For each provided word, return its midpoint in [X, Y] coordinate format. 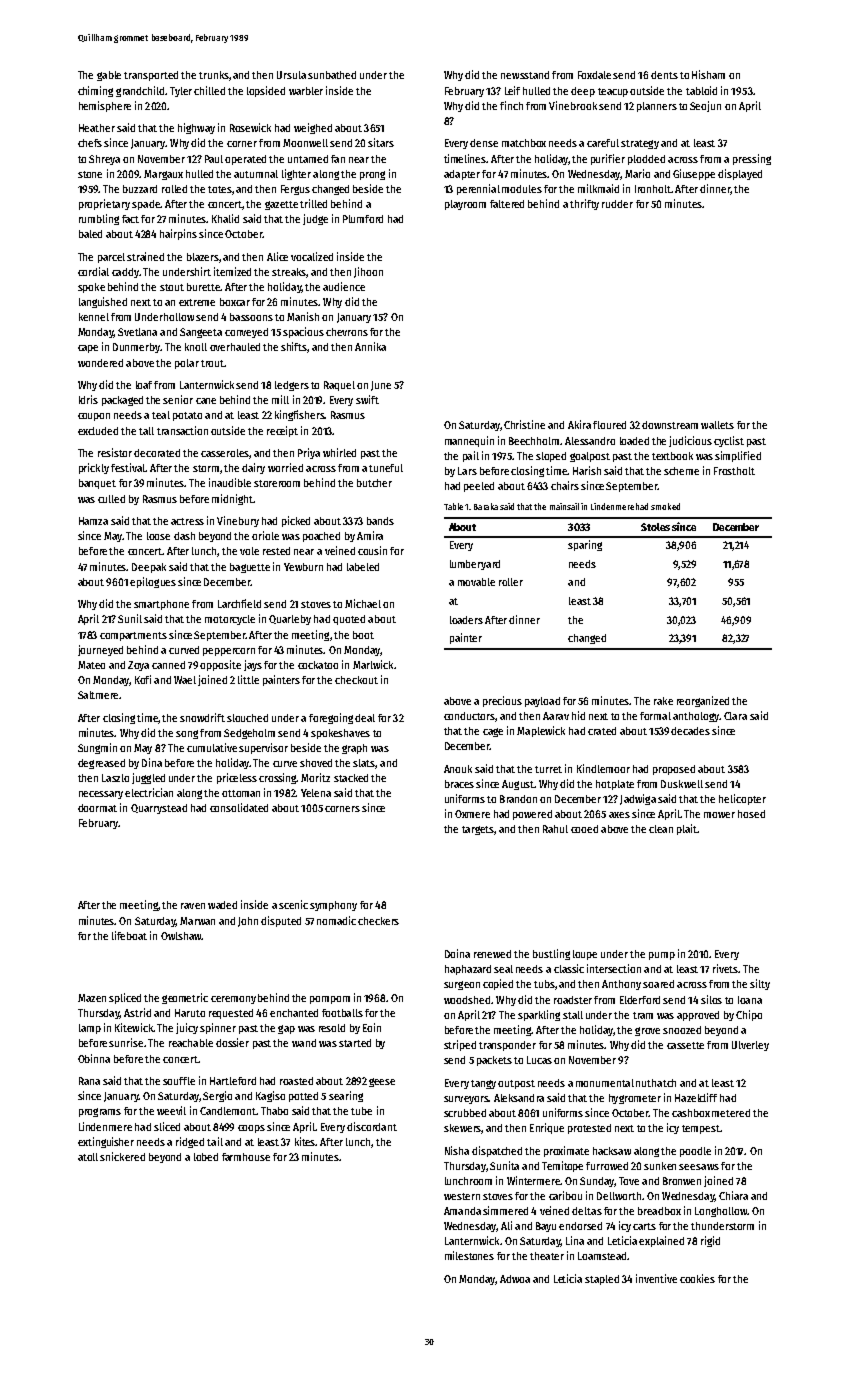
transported [151, 76]
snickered [122, 1156]
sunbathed [332, 75]
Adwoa [515, 1279]
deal [365, 718]
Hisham [708, 74]
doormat [97, 808]
